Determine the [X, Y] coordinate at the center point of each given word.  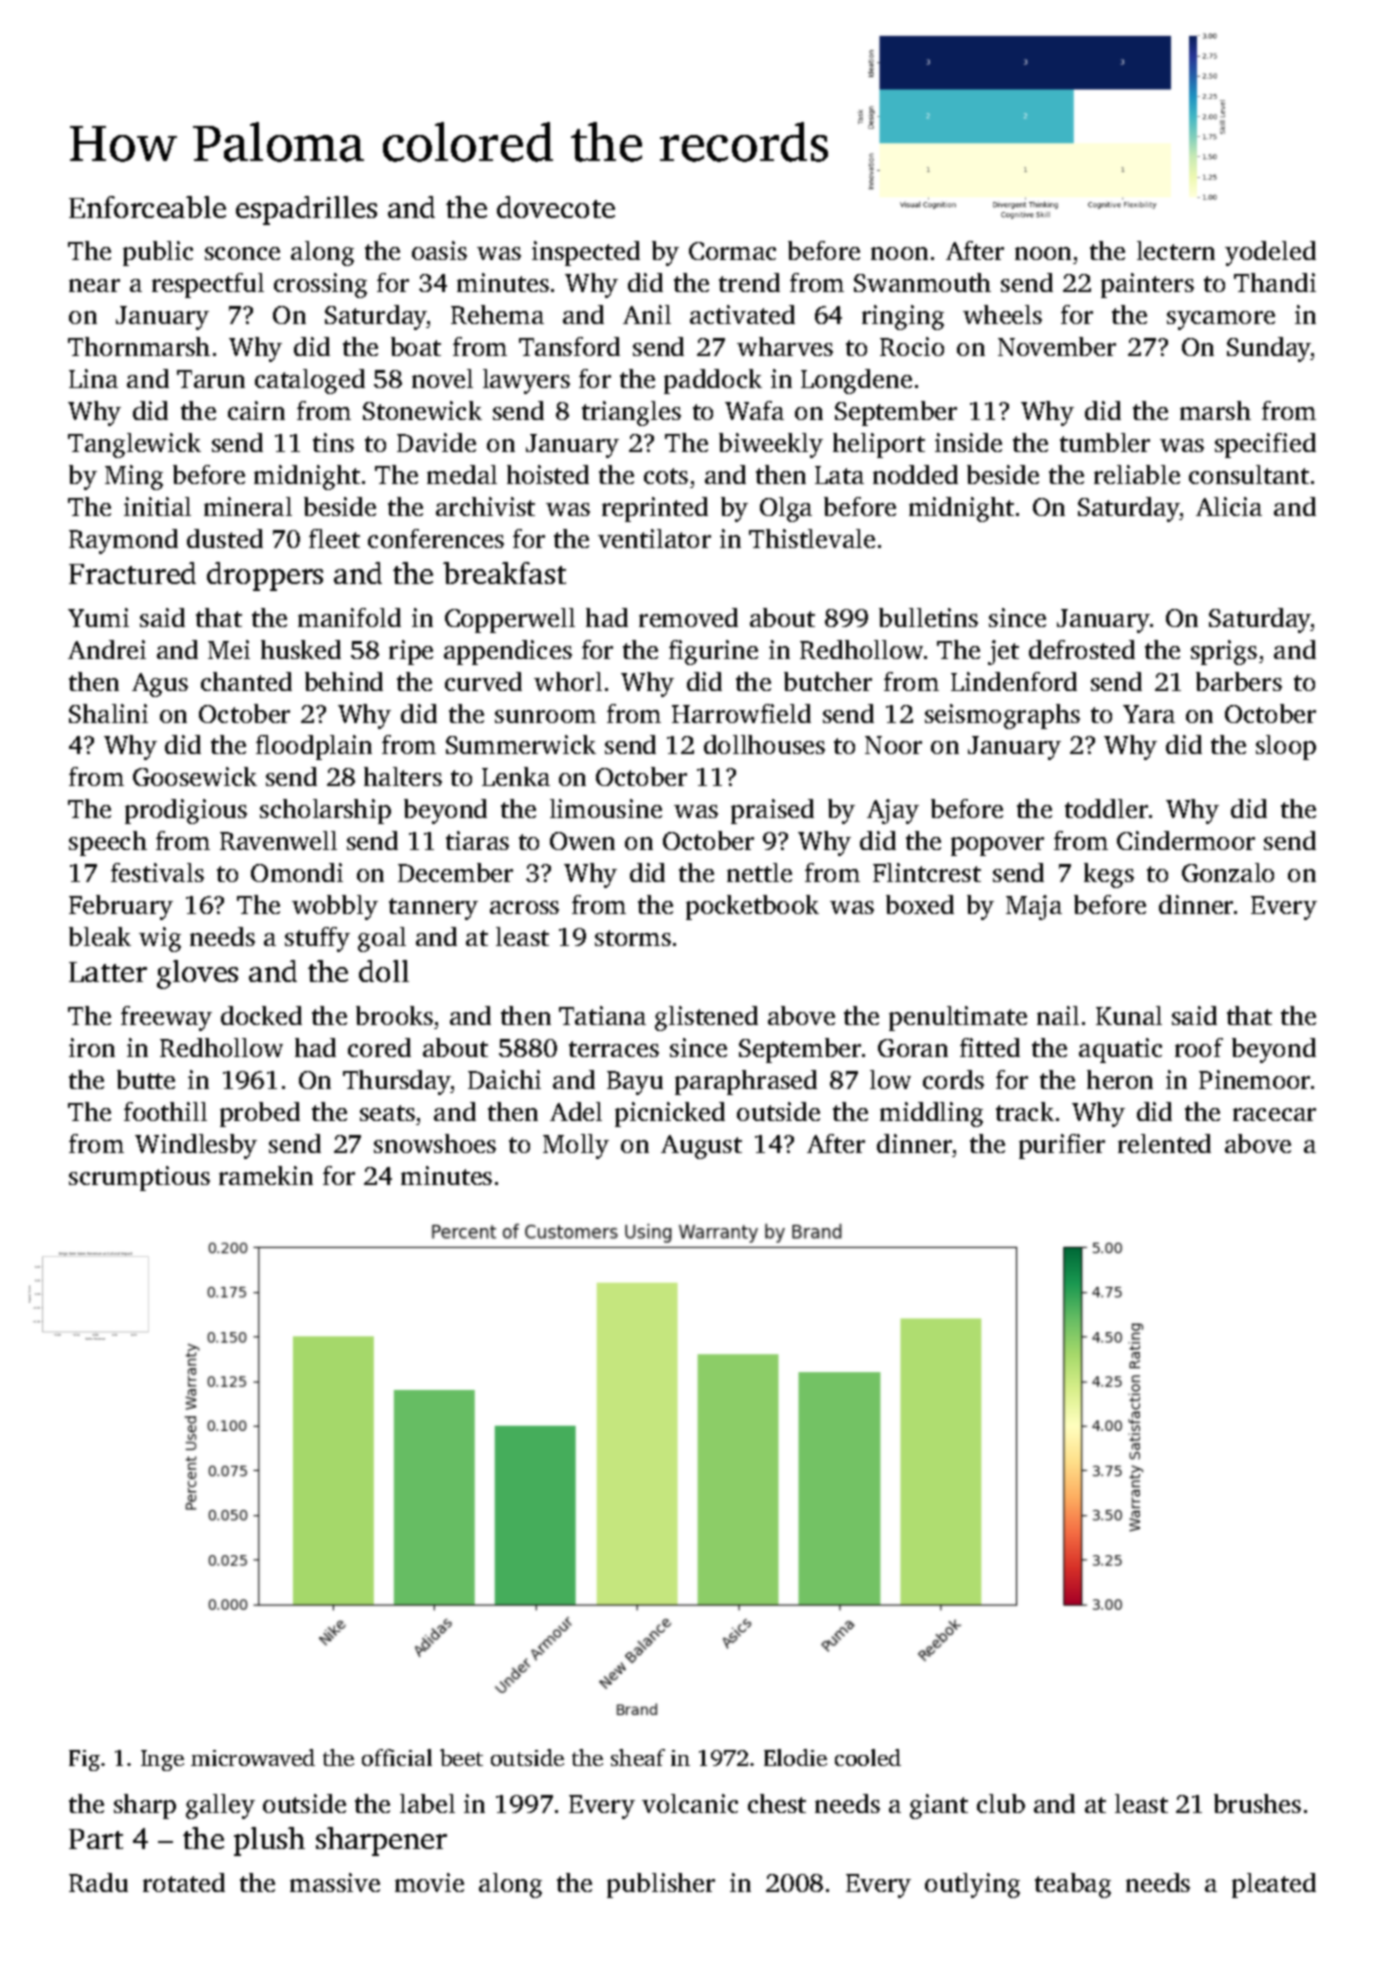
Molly [576, 1146]
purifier [1062, 1146]
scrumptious [139, 1178]
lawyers [526, 381]
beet [461, 1757]
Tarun [211, 379]
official [397, 1757]
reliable [1137, 474]
